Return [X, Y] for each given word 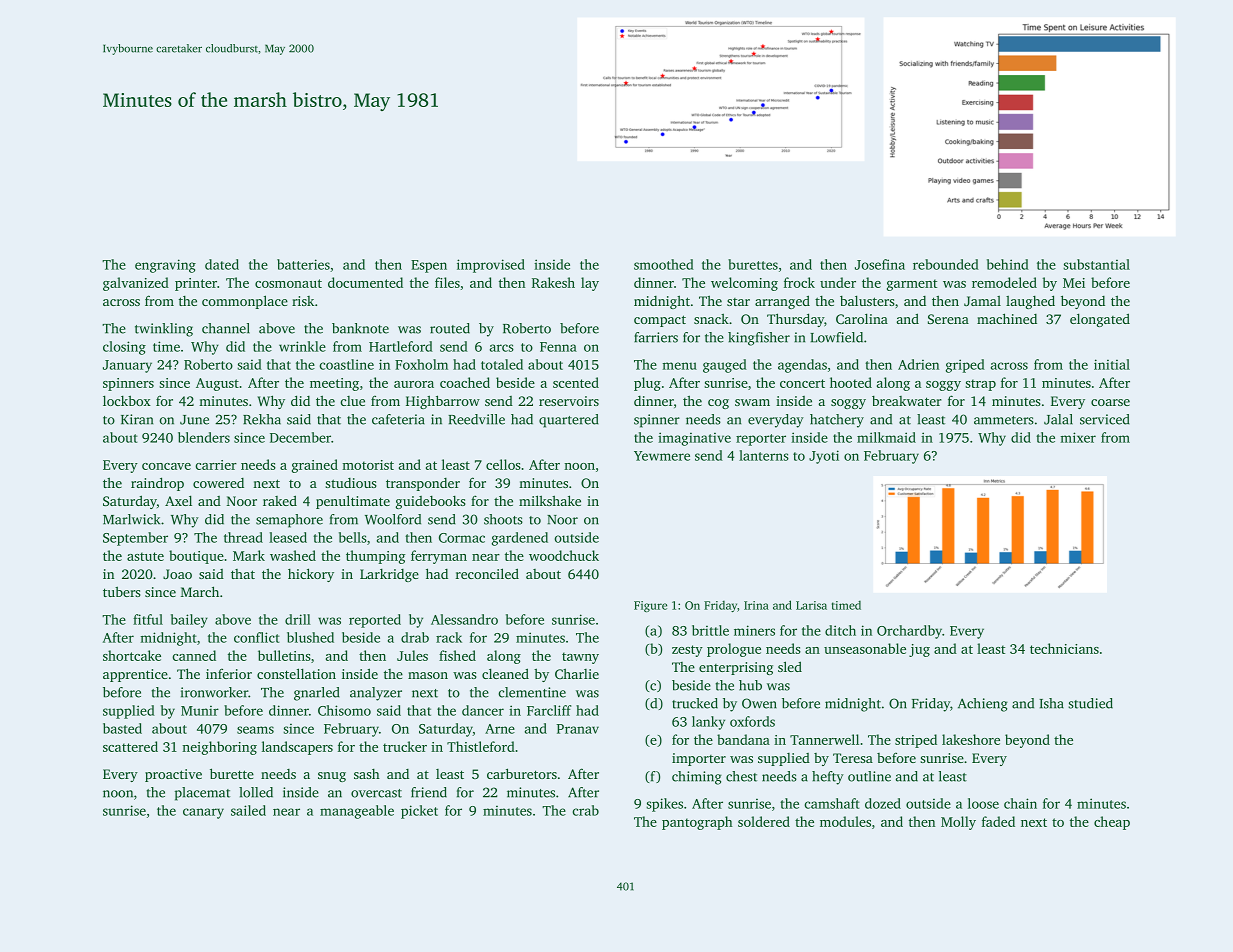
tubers [122, 591]
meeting [334, 384]
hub [750, 685]
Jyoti [824, 457]
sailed [248, 810]
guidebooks [431, 502]
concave [166, 466]
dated [222, 264]
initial [1112, 364]
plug [647, 384]
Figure [650, 606]
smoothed [664, 264]
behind [1008, 264]
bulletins [284, 655]
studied [1090, 703]
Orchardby [909, 632]
